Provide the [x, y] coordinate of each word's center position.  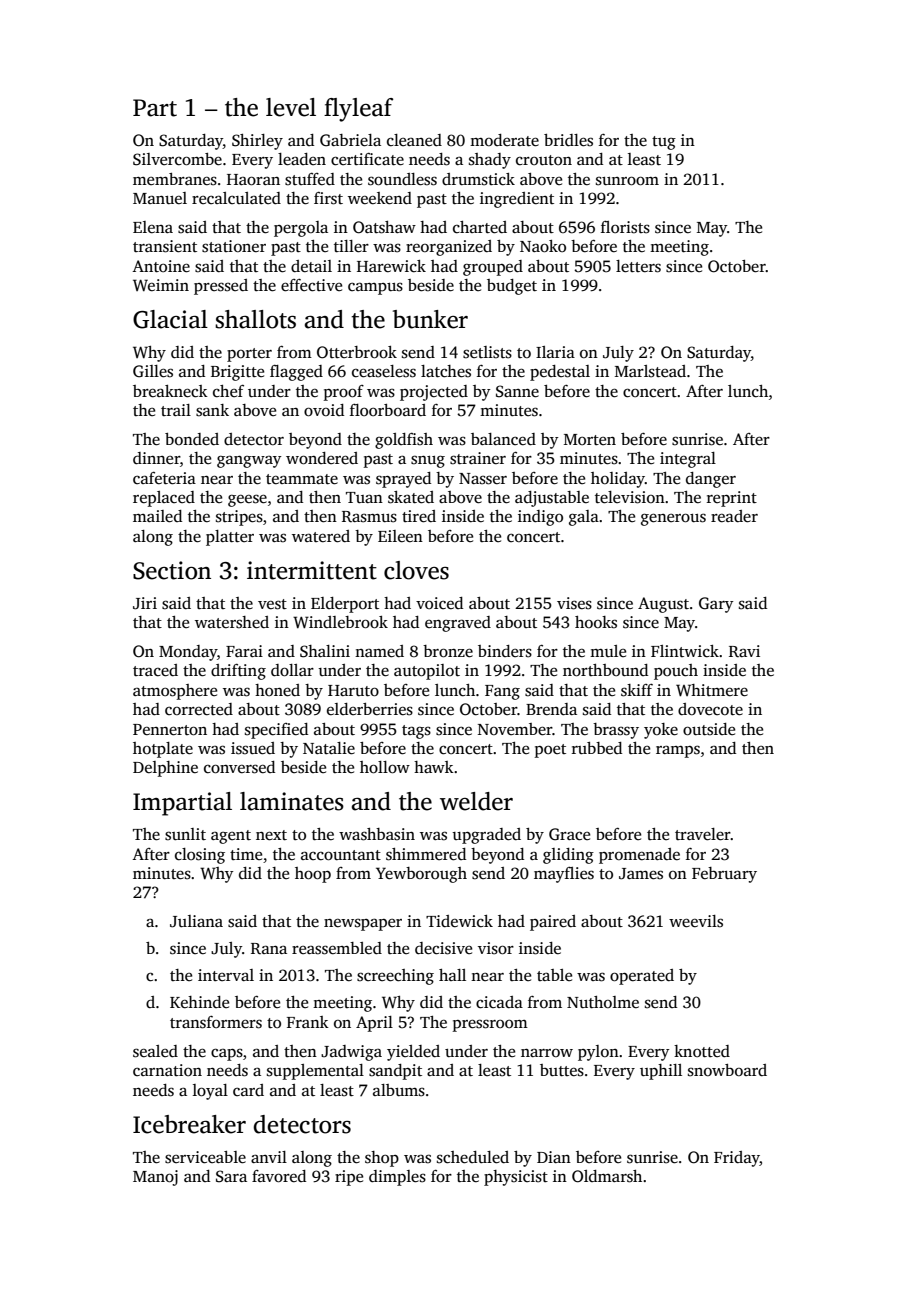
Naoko [543, 246]
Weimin [161, 285]
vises [574, 603]
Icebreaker [189, 1124]
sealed [155, 1051]
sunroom [627, 181]
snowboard [727, 1070]
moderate [504, 140]
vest [272, 604]
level [291, 107]
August [663, 605]
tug [664, 143]
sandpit [395, 1072]
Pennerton [170, 730]
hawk [434, 767]
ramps [678, 751]
